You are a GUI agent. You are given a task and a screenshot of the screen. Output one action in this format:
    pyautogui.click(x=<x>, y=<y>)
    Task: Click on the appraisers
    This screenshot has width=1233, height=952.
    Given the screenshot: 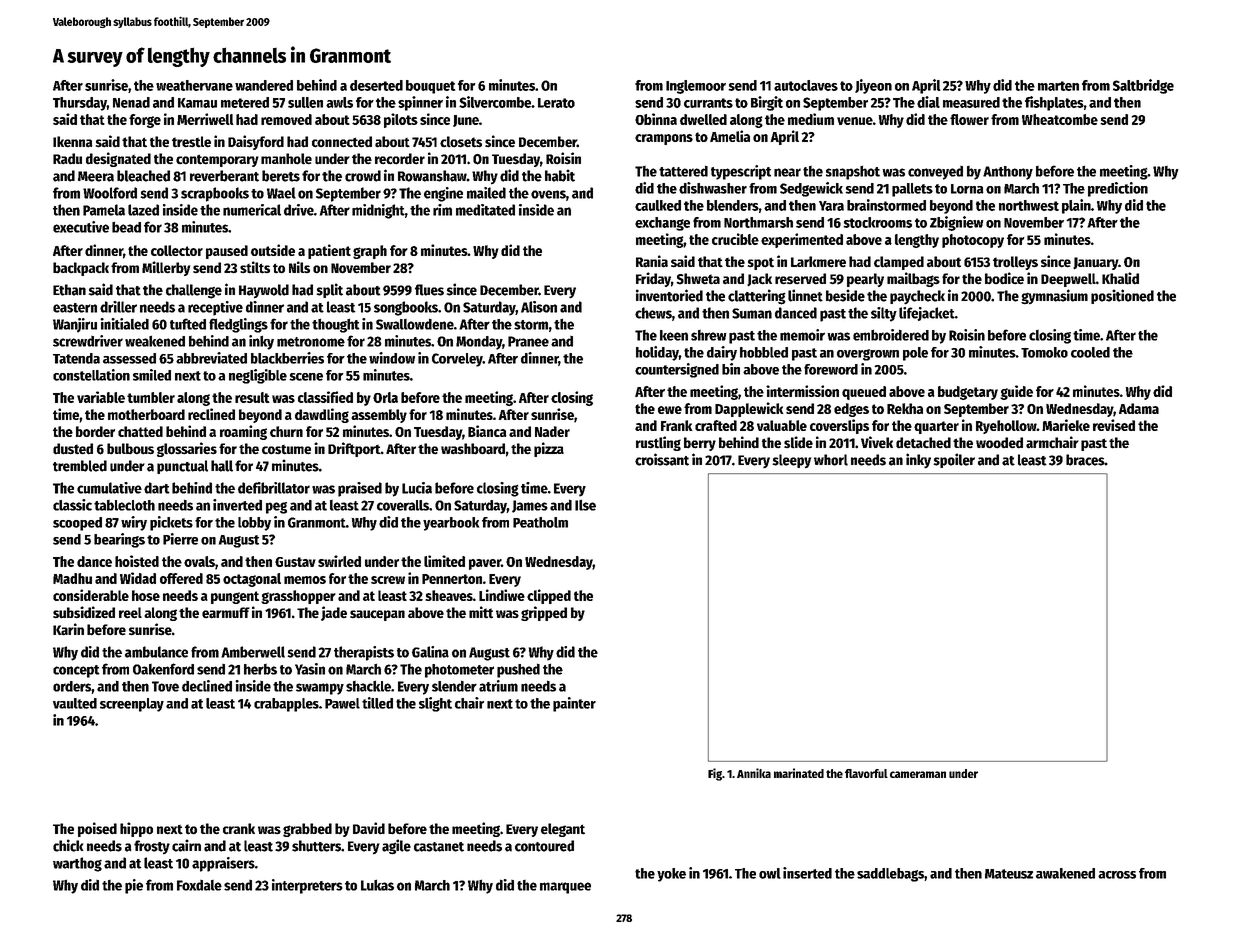 What is the action you would take?
    pyautogui.click(x=223, y=864)
